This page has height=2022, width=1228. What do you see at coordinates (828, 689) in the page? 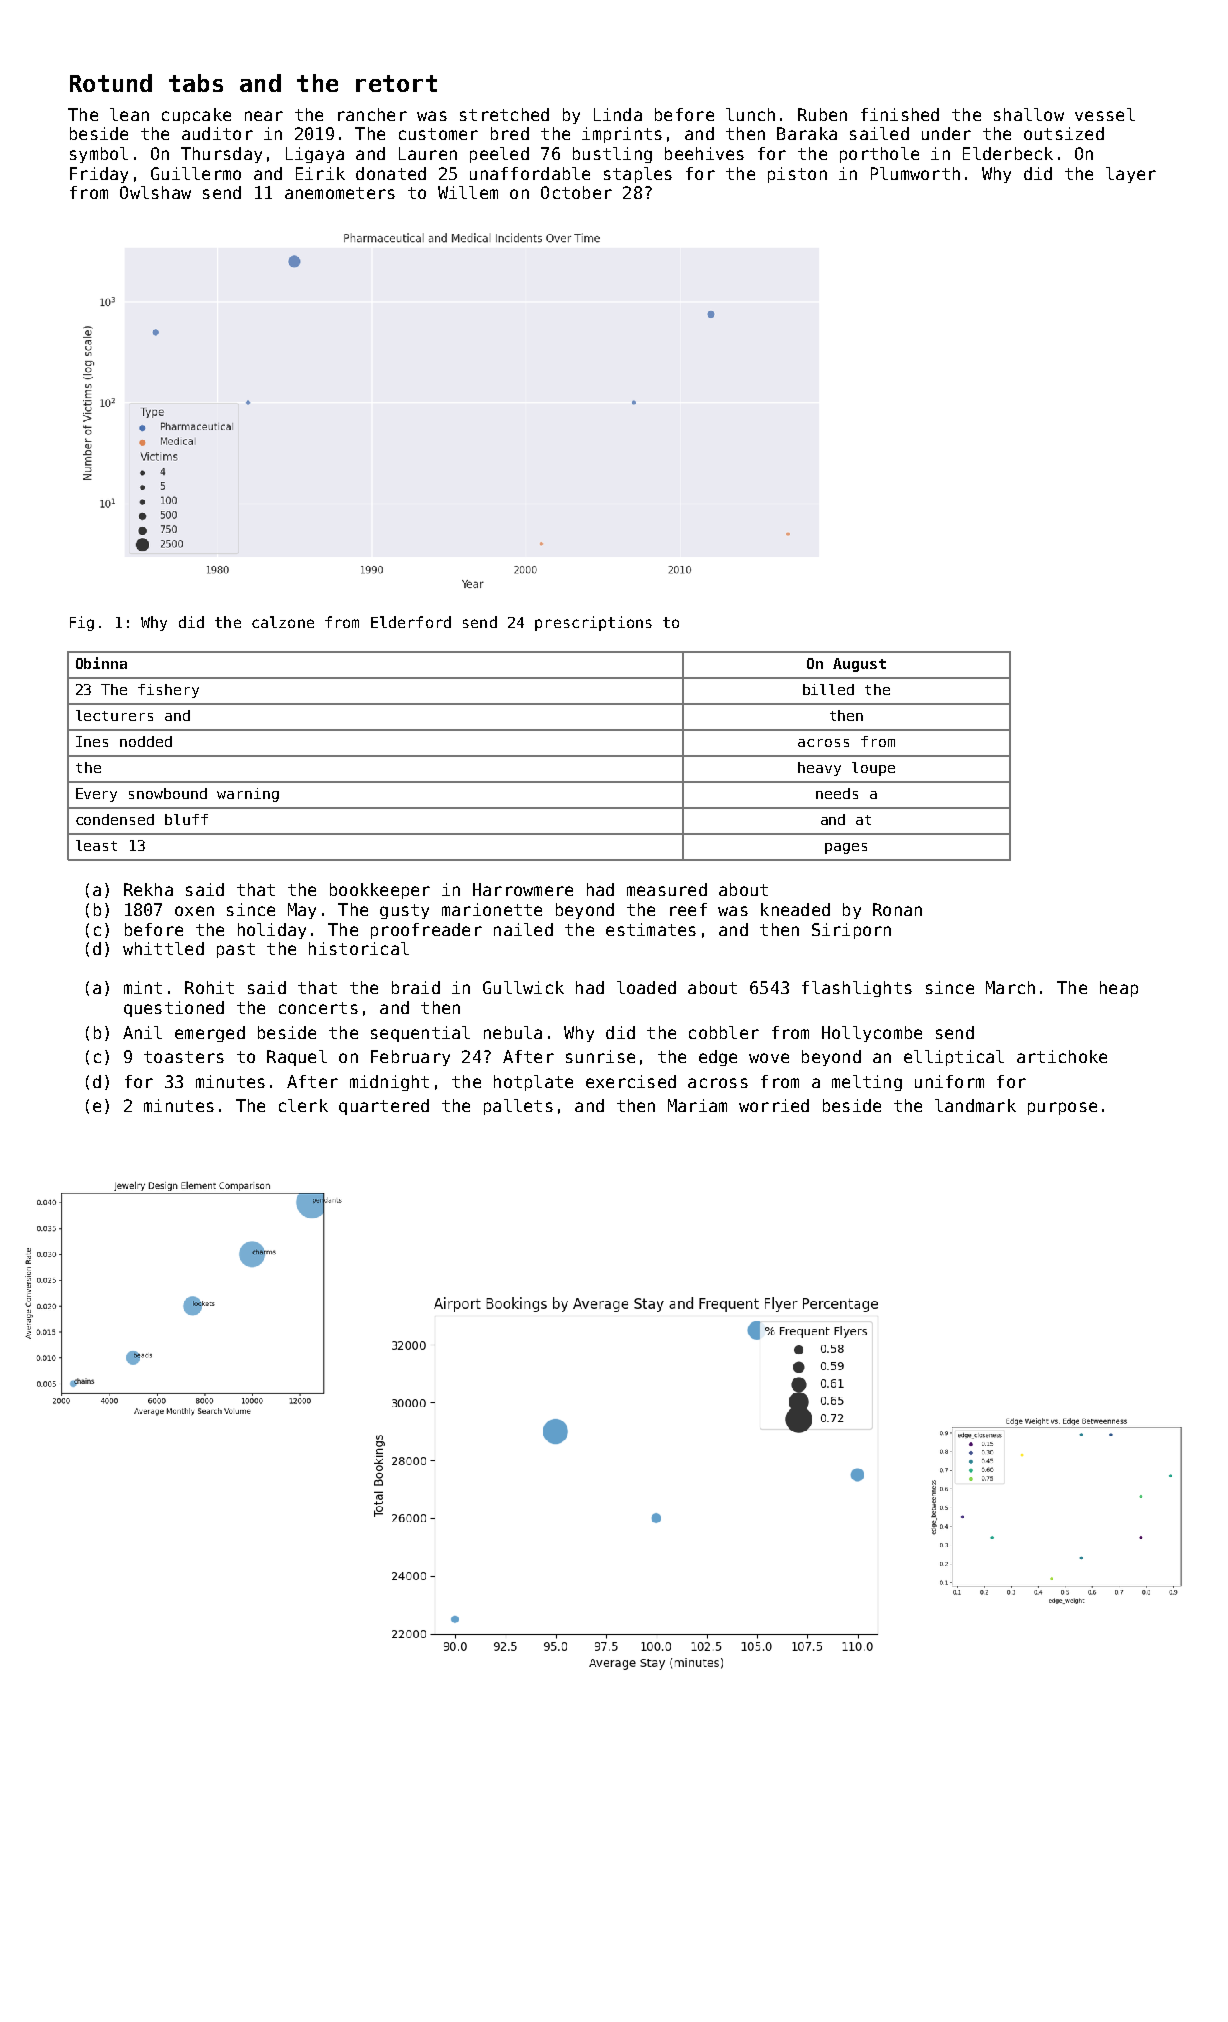
I see `billed` at bounding box center [828, 689].
